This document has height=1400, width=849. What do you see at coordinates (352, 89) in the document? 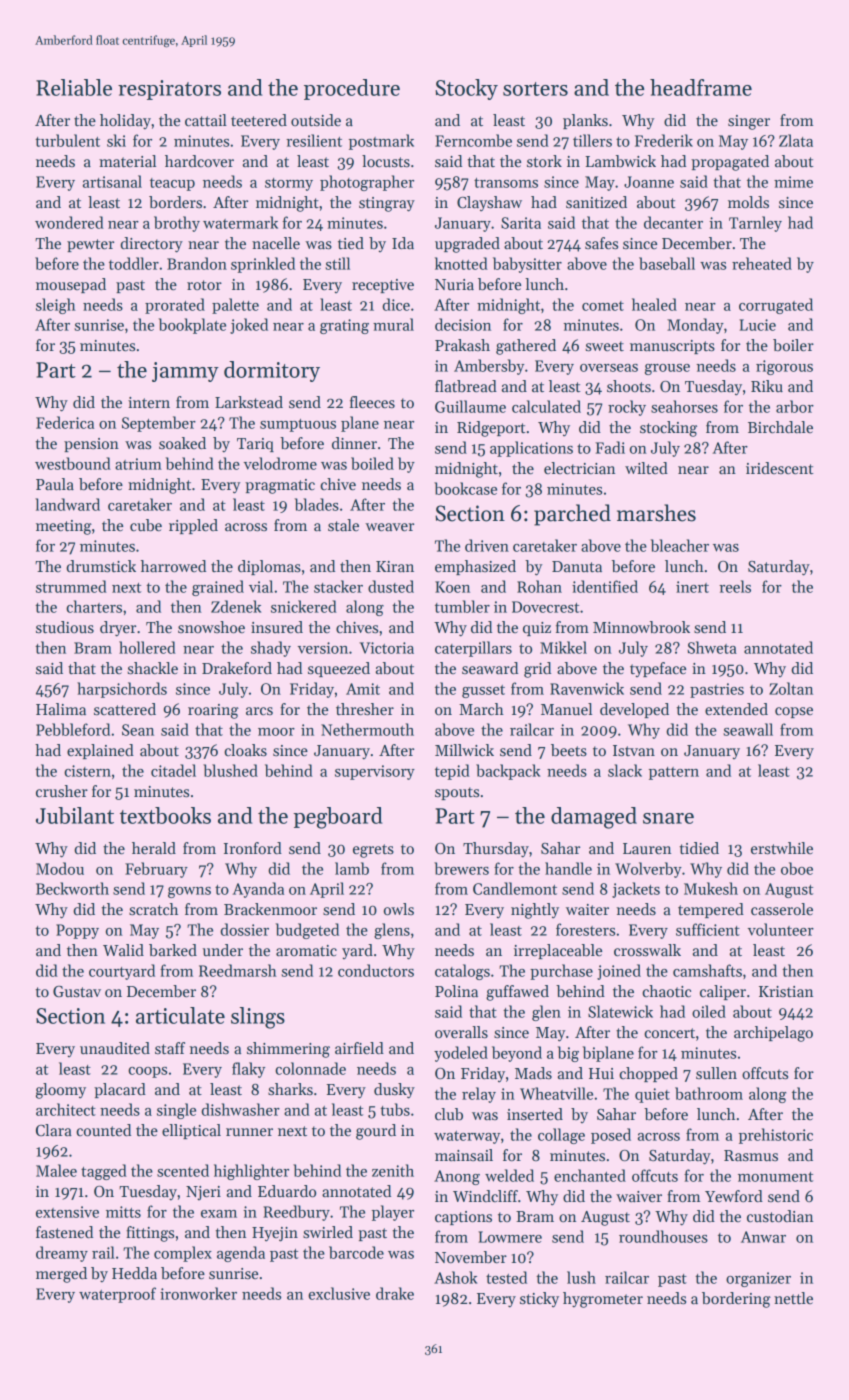
I see `procedure` at bounding box center [352, 89].
